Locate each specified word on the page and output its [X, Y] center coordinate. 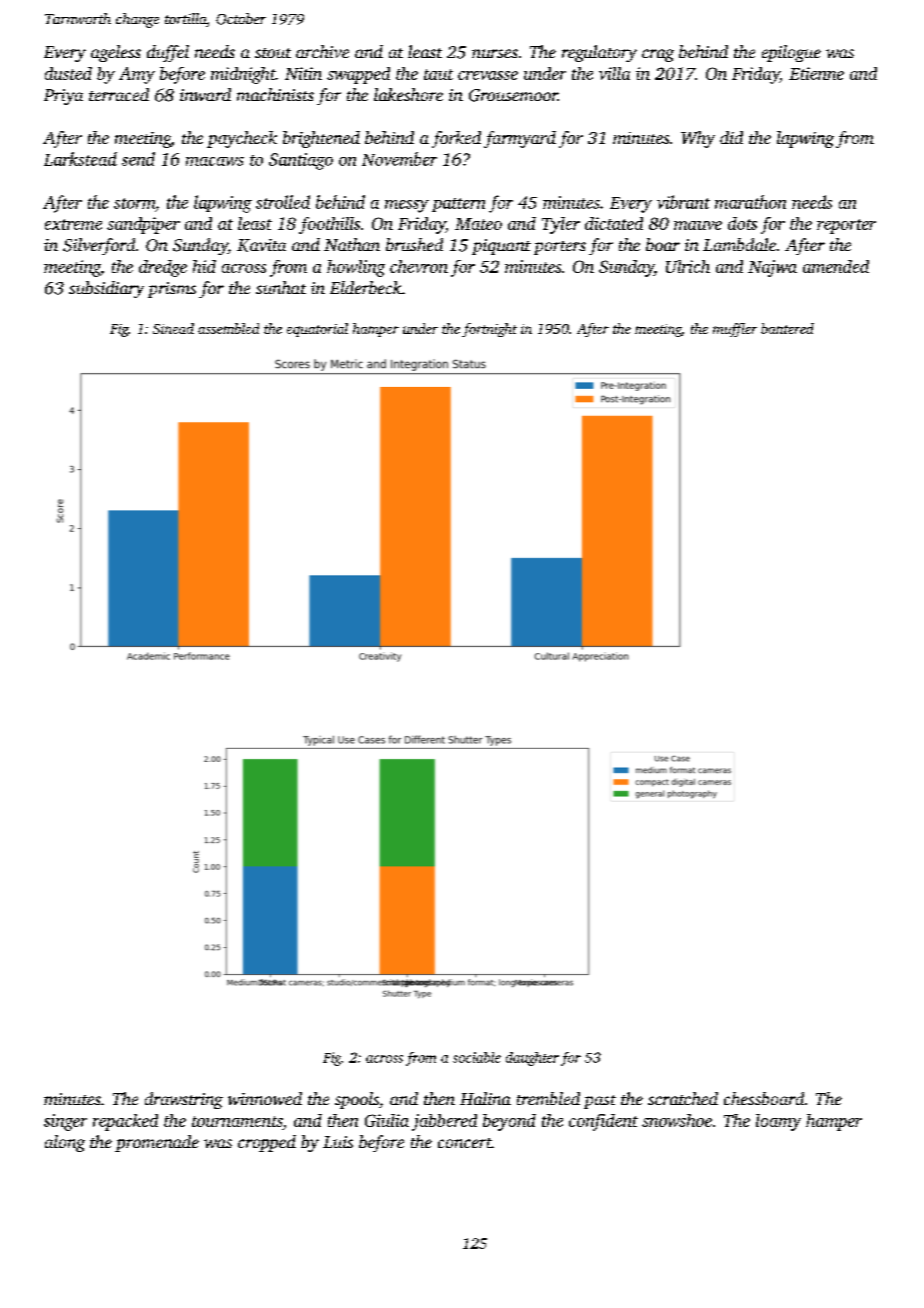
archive [322, 51]
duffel [168, 53]
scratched [683, 1098]
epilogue [791, 53]
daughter [532, 1059]
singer [65, 1122]
